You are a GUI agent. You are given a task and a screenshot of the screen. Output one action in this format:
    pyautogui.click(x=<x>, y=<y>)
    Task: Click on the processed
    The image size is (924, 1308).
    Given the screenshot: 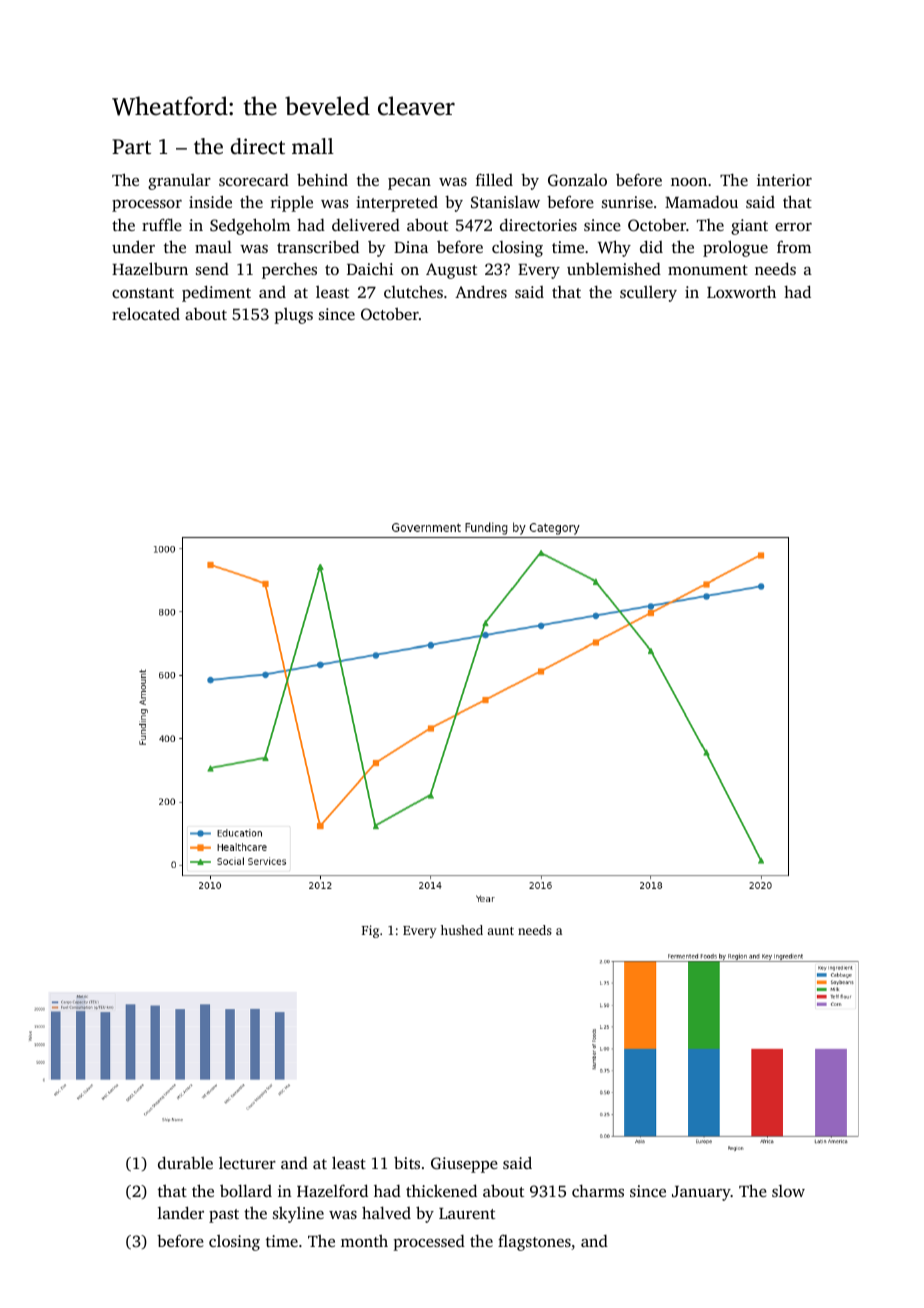 What is the action you would take?
    pyautogui.click(x=429, y=1243)
